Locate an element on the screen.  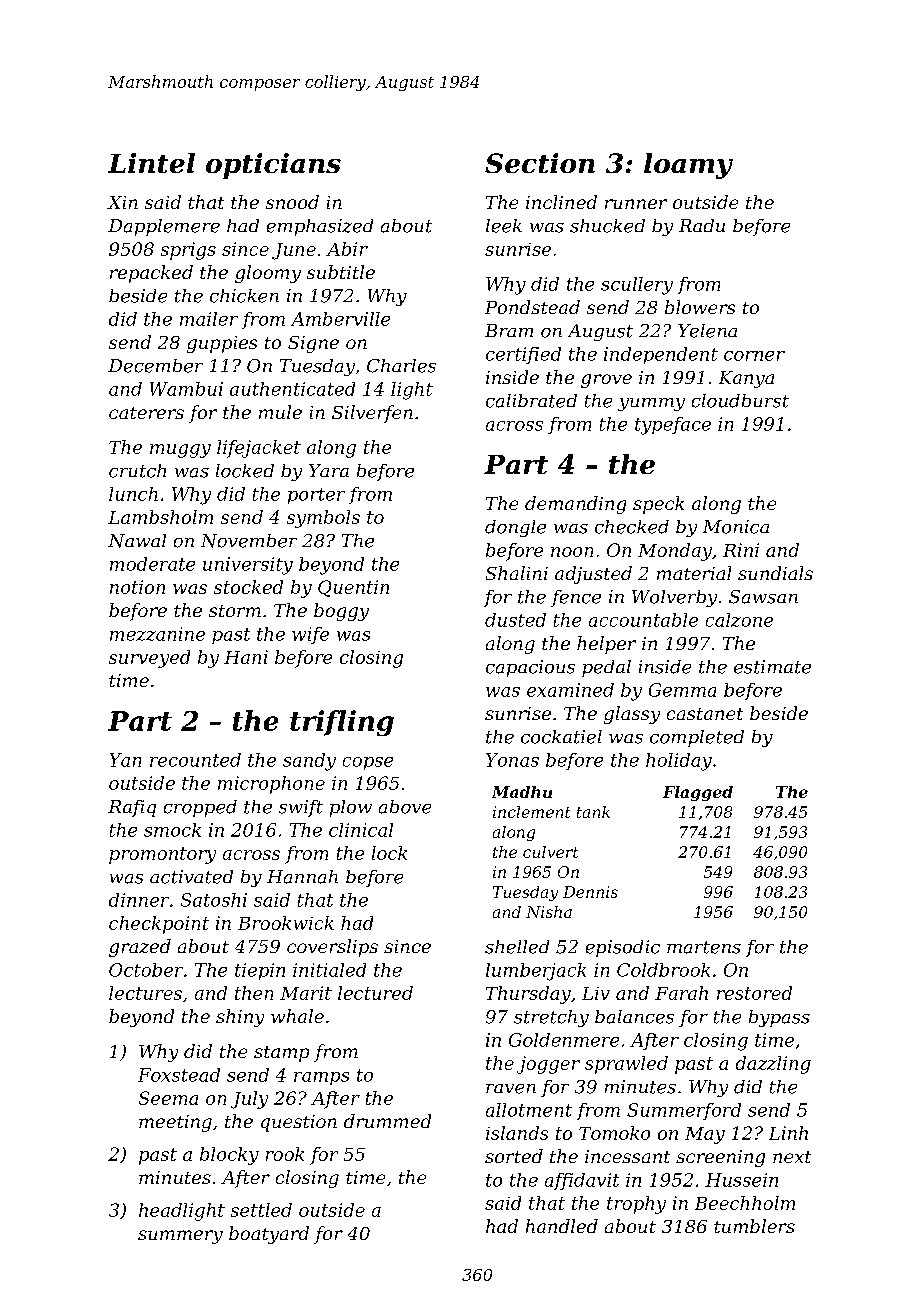
opticians is located at coordinates (273, 166).
